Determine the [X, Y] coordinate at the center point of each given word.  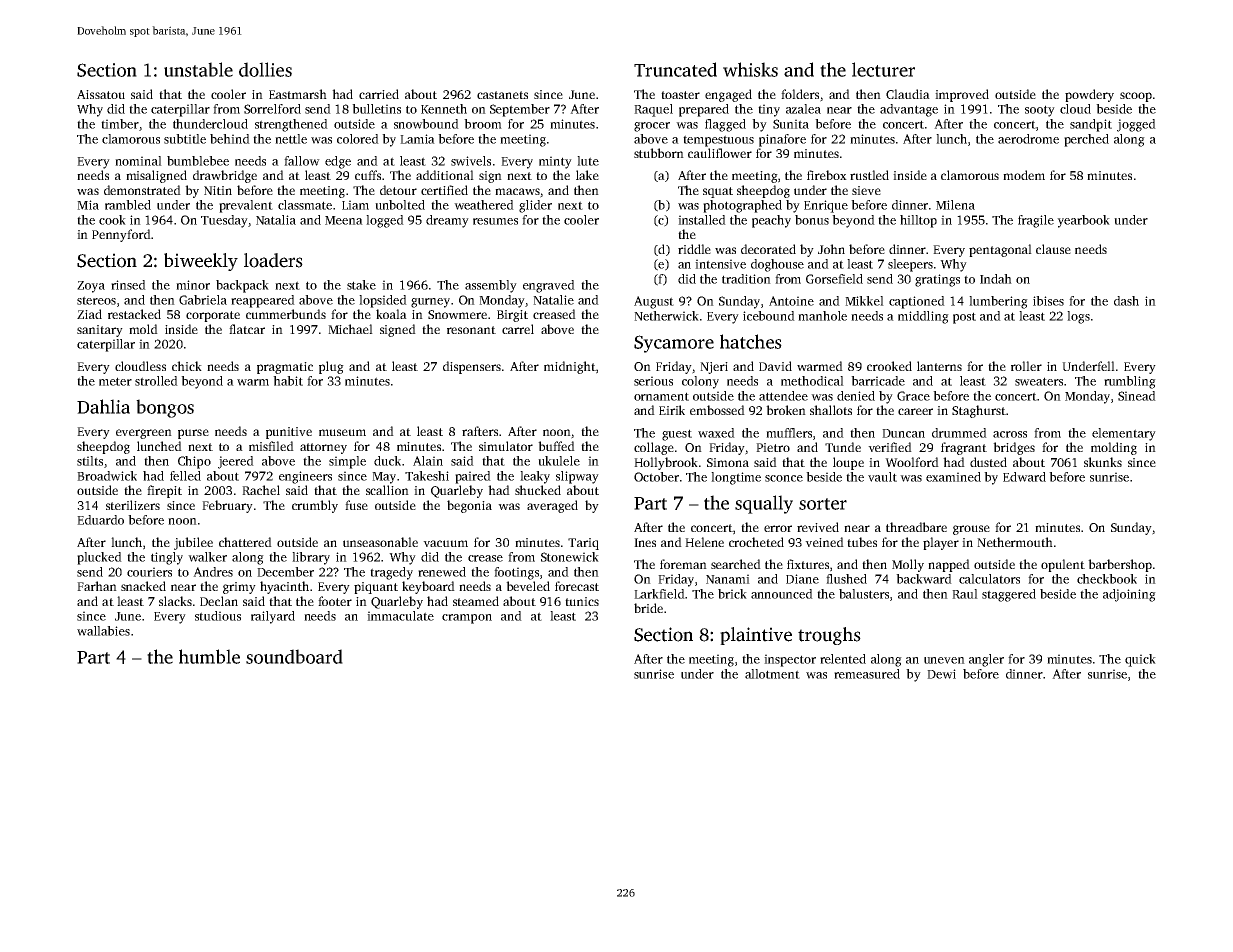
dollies [265, 69]
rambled [128, 205]
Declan [219, 601]
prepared [704, 110]
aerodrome [1028, 139]
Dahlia [103, 406]
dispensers [472, 367]
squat [718, 192]
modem [1024, 175]
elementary [1124, 434]
